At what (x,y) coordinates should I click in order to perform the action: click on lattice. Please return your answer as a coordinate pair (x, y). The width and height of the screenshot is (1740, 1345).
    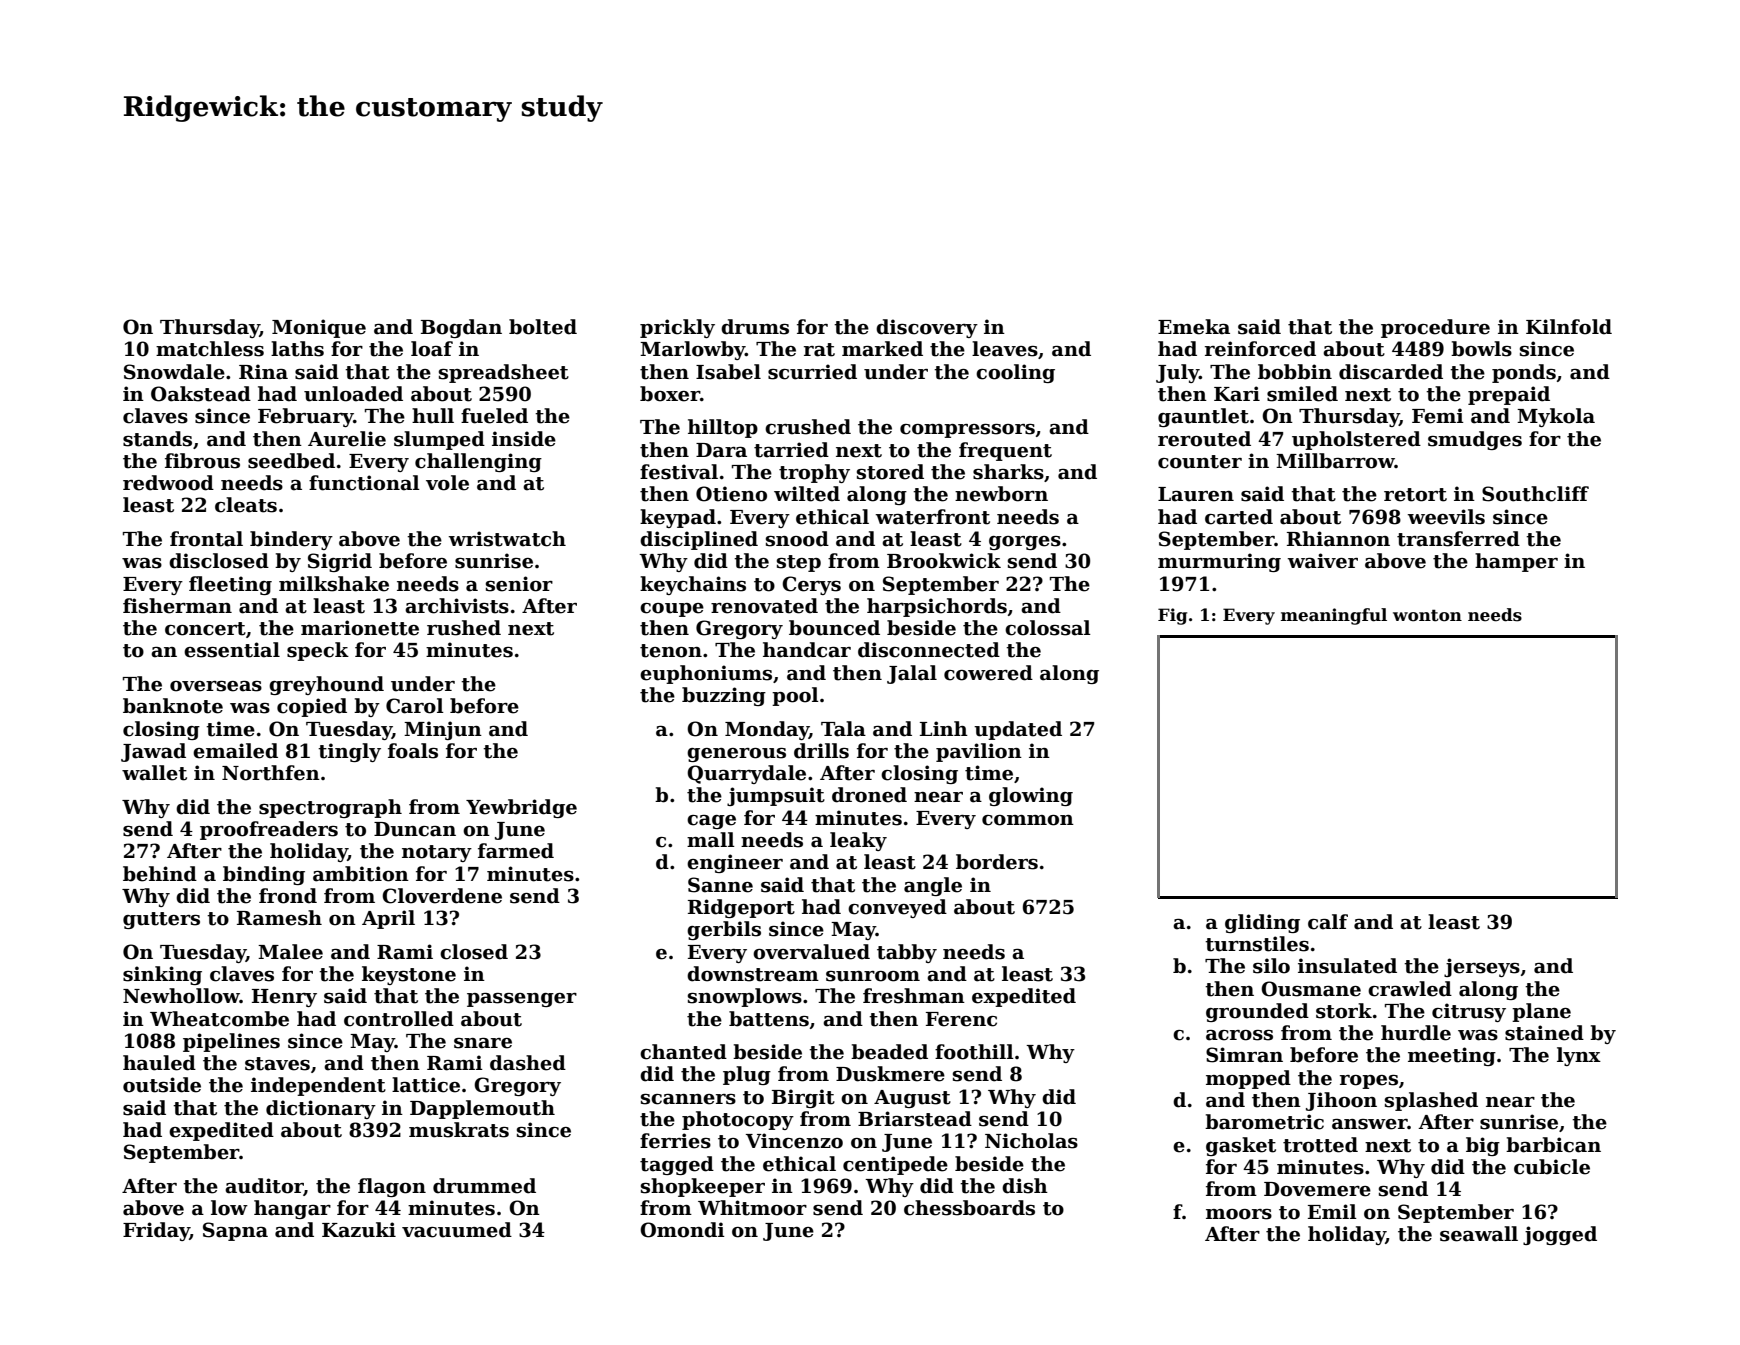
    Looking at the image, I should click on (426, 1085).
